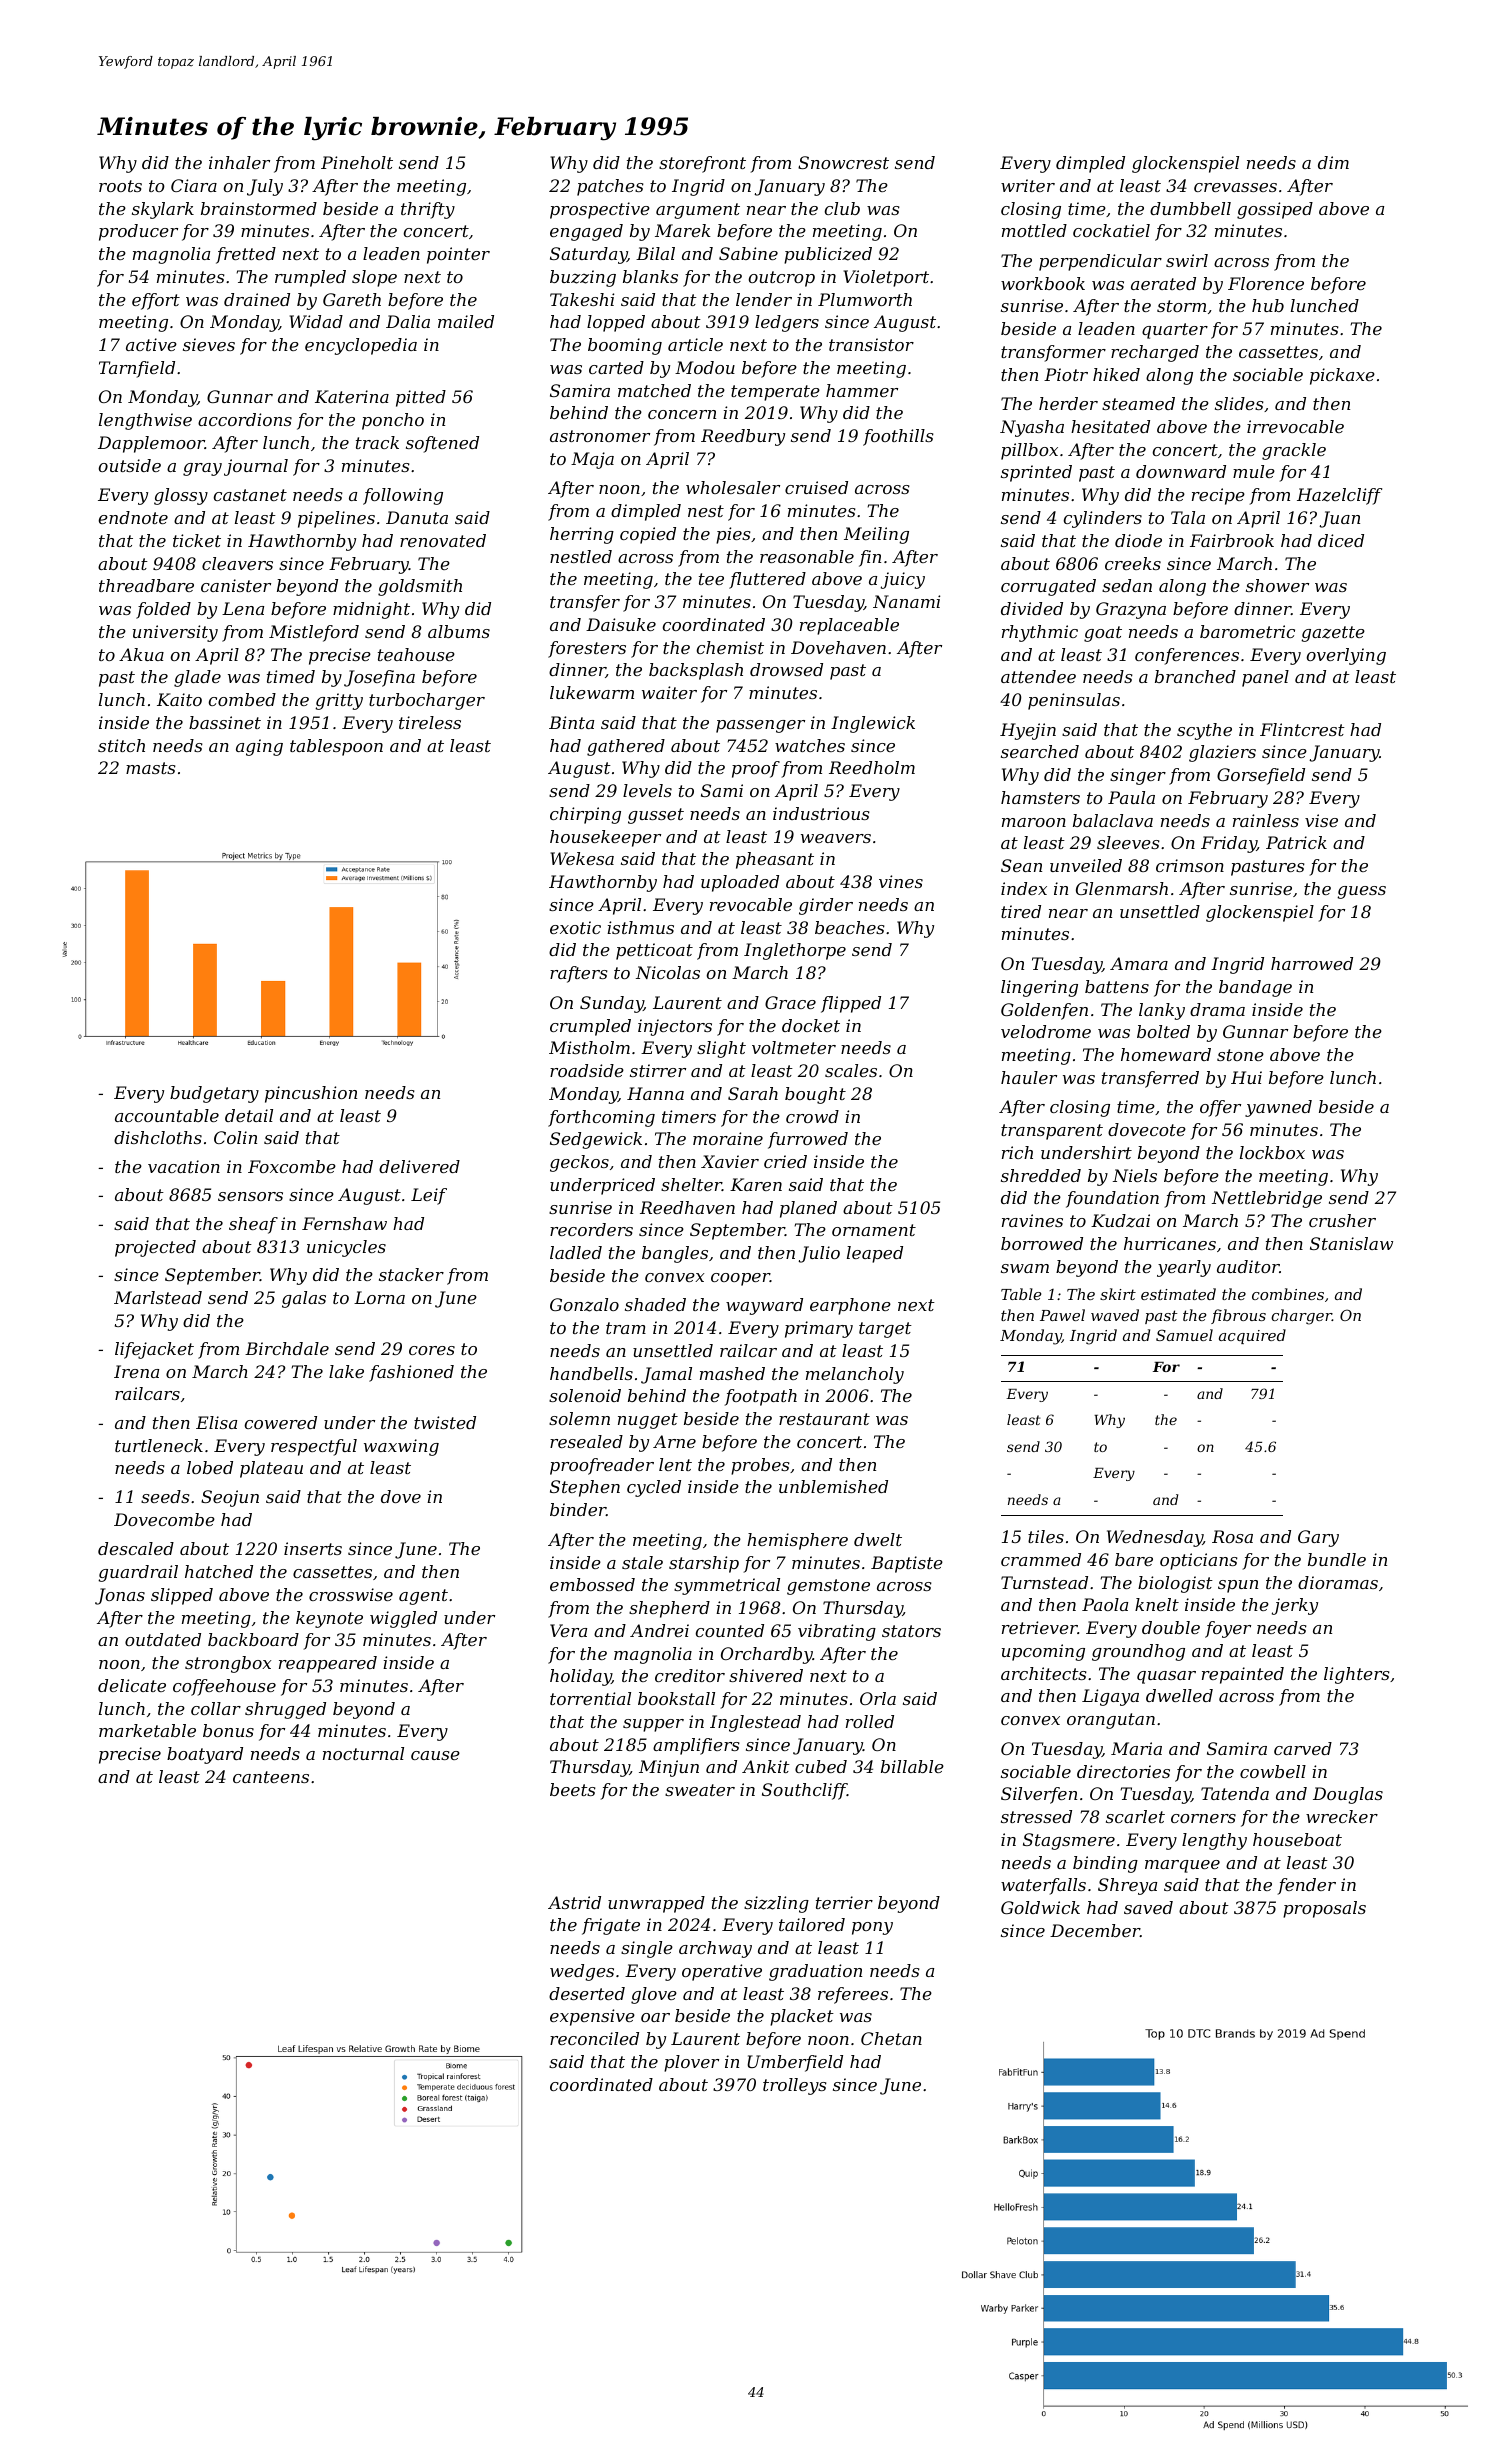  Describe the element at coordinates (419, 1166) in the image. I see `delivered` at that location.
